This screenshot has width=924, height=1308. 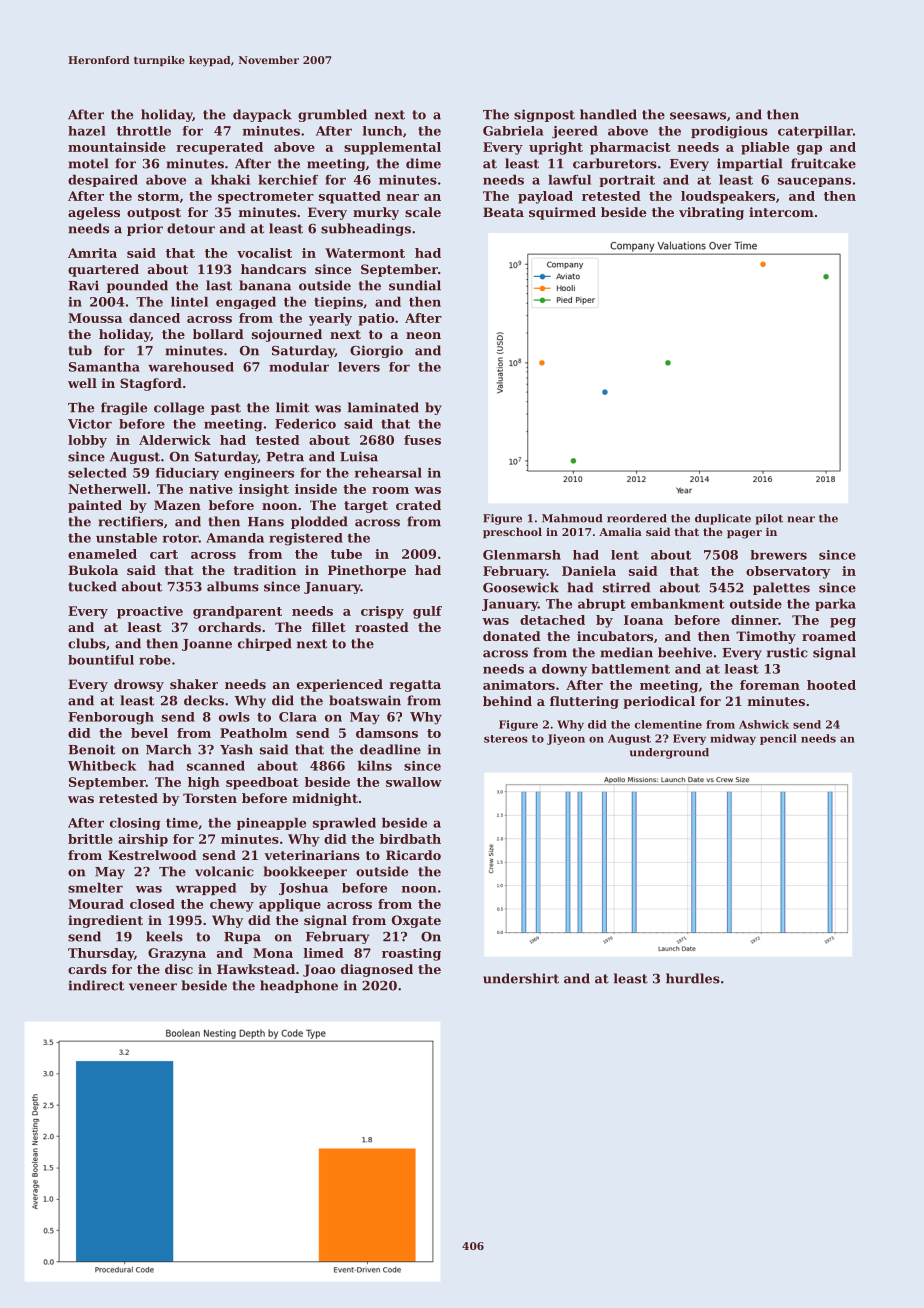 I want to click on selected, so click(x=97, y=473).
